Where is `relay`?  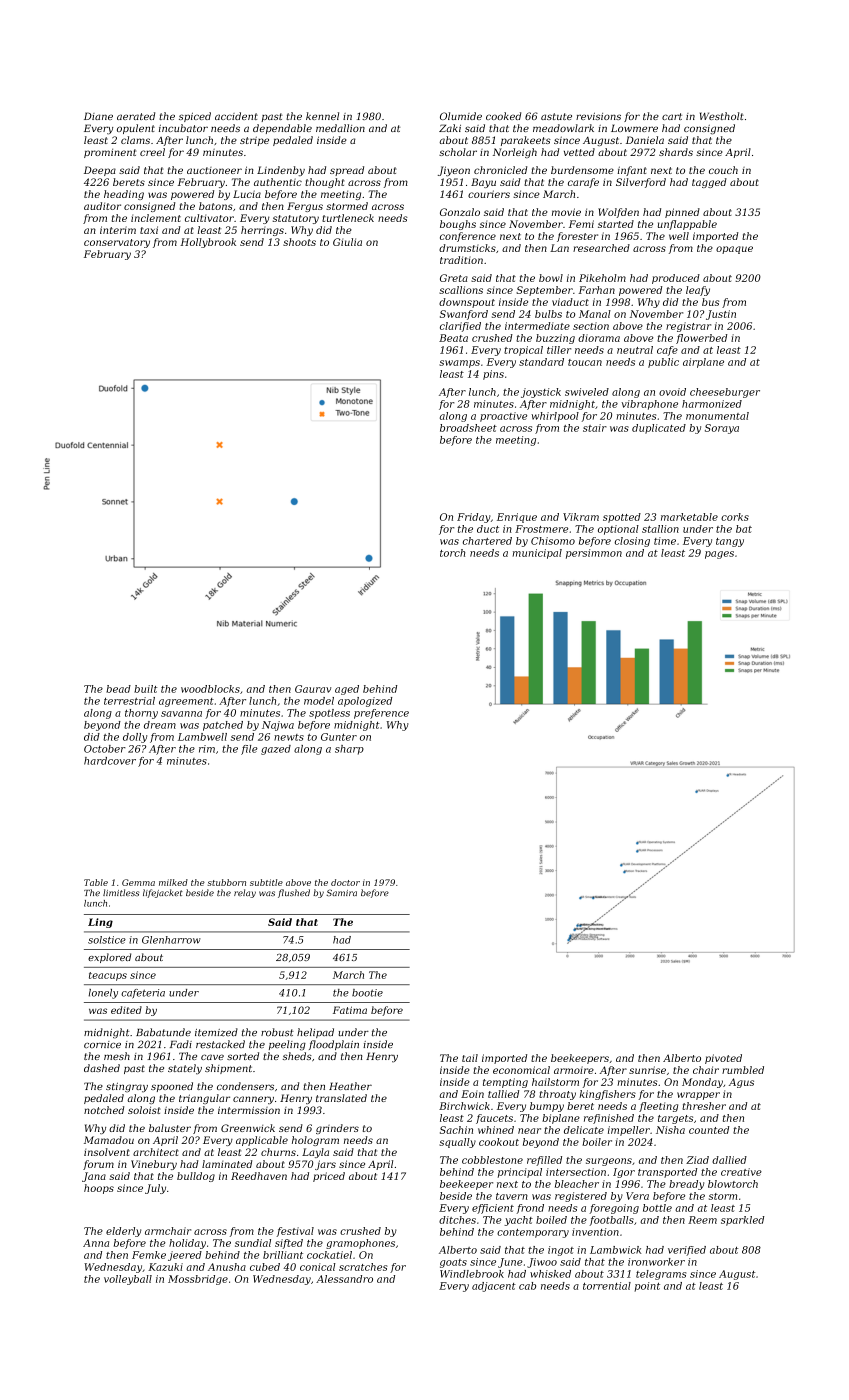
relay is located at coordinates (245, 893).
